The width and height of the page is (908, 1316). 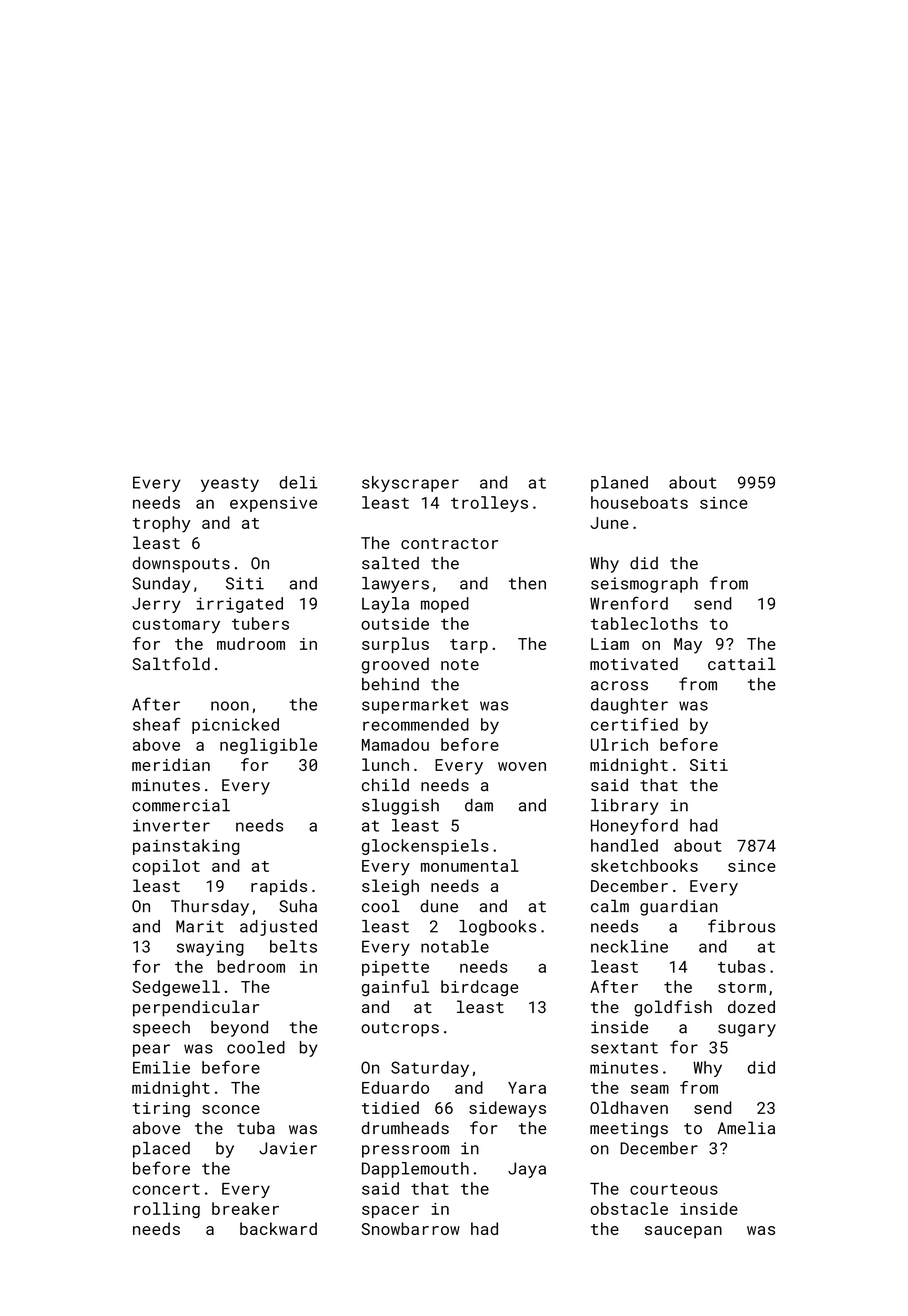 I want to click on sheaf, so click(x=157, y=724).
